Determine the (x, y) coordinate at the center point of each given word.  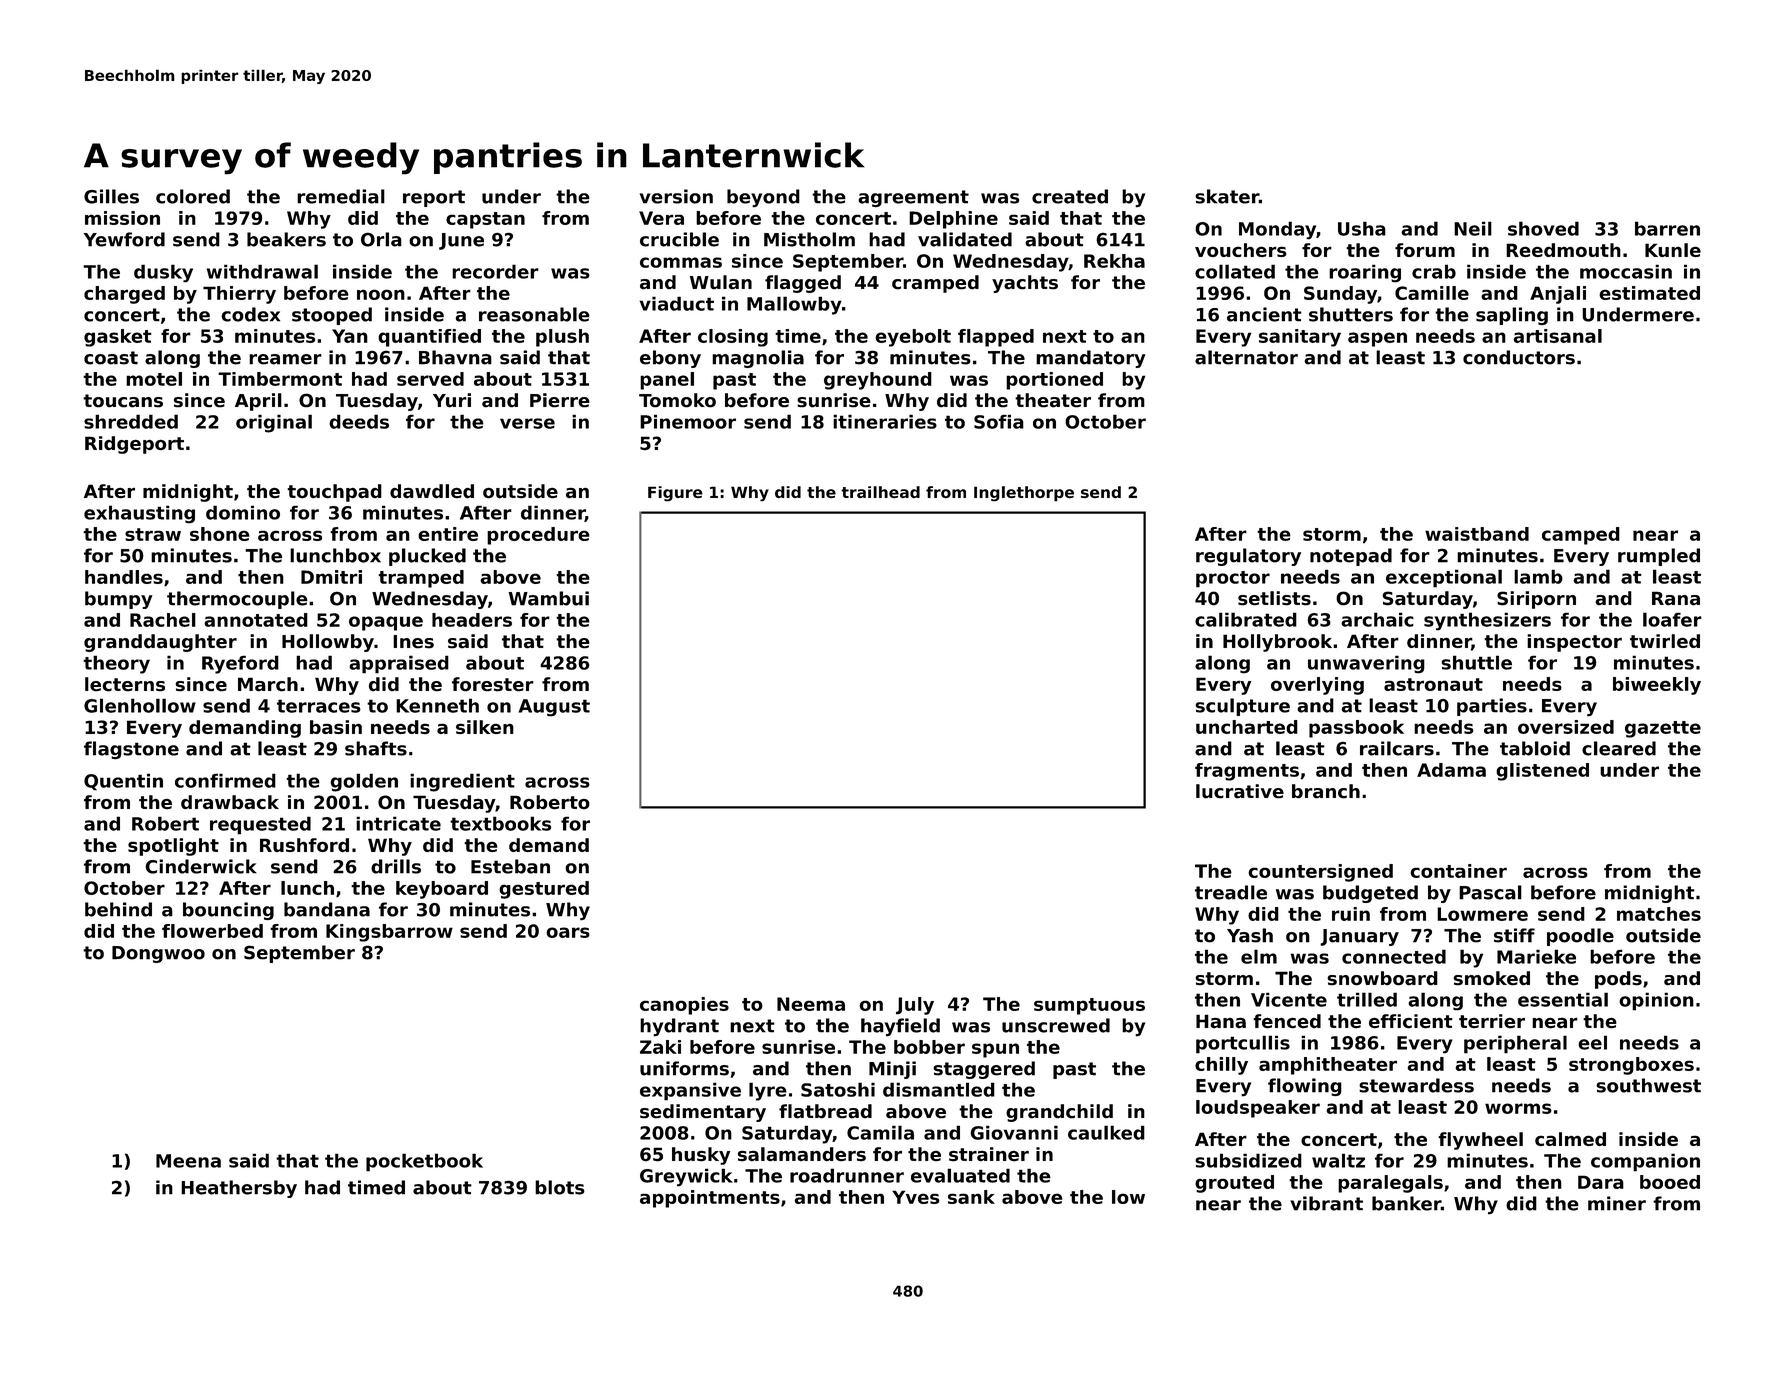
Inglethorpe (1024, 494)
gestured (544, 890)
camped (1581, 536)
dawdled (432, 491)
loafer (1672, 619)
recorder (495, 271)
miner (1617, 1203)
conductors (1519, 357)
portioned (1054, 381)
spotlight (173, 847)
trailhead (880, 492)
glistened (1542, 772)
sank (971, 1197)
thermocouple (237, 600)
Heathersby (239, 1189)
